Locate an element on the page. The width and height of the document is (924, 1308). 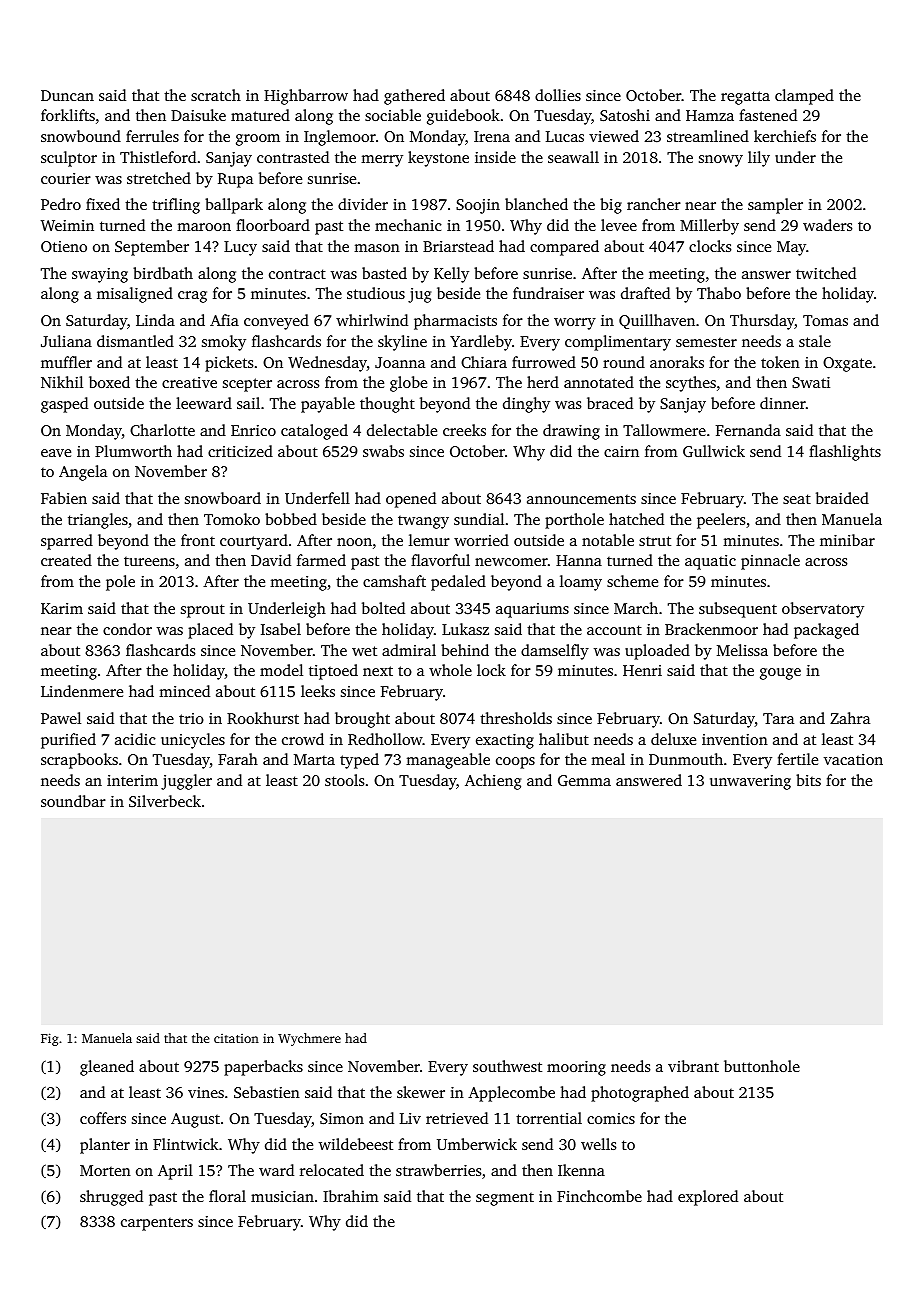
Melissa is located at coordinates (742, 650).
